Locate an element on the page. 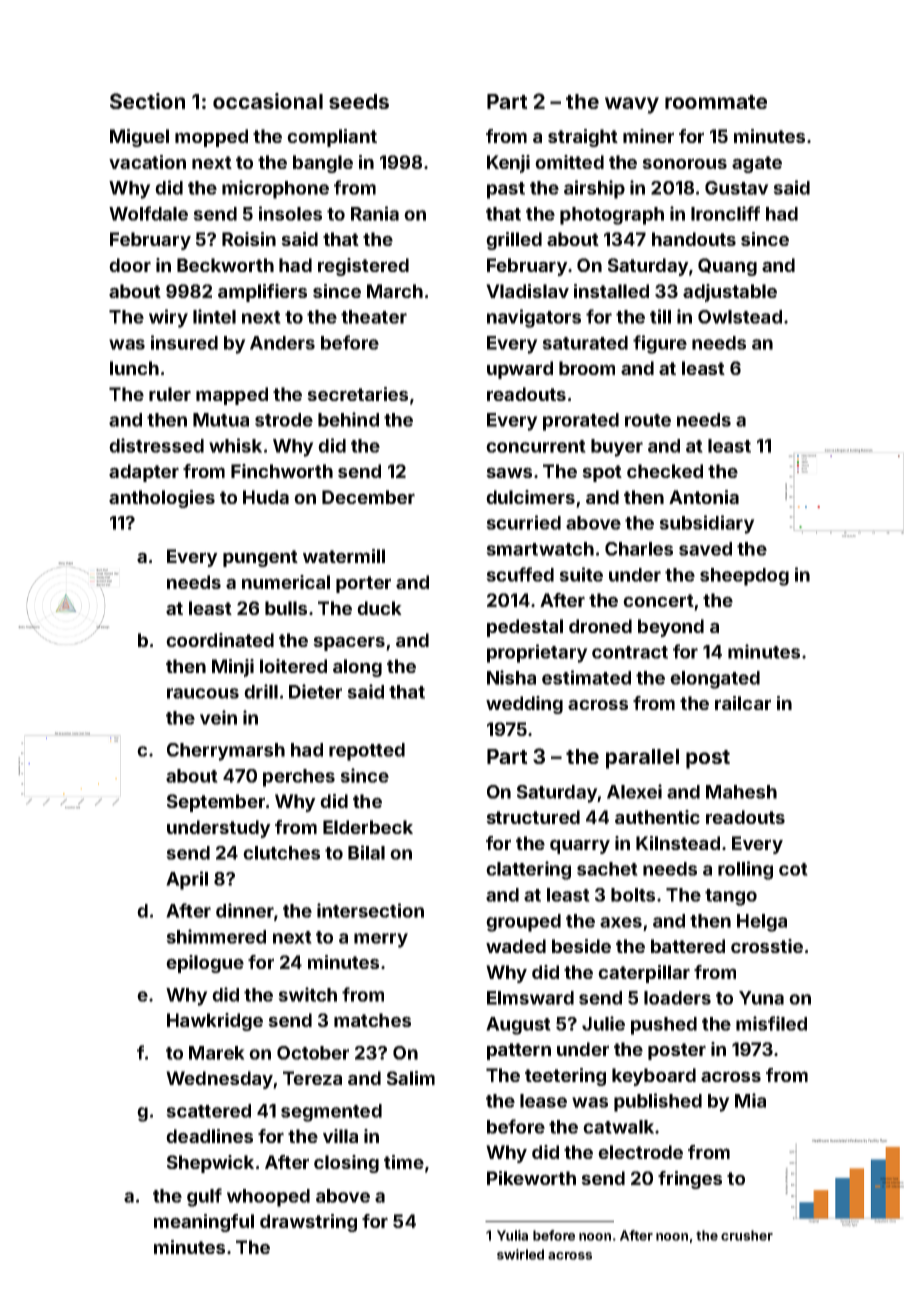 This page has width=924, height=1314. dinner is located at coordinates (245, 910).
